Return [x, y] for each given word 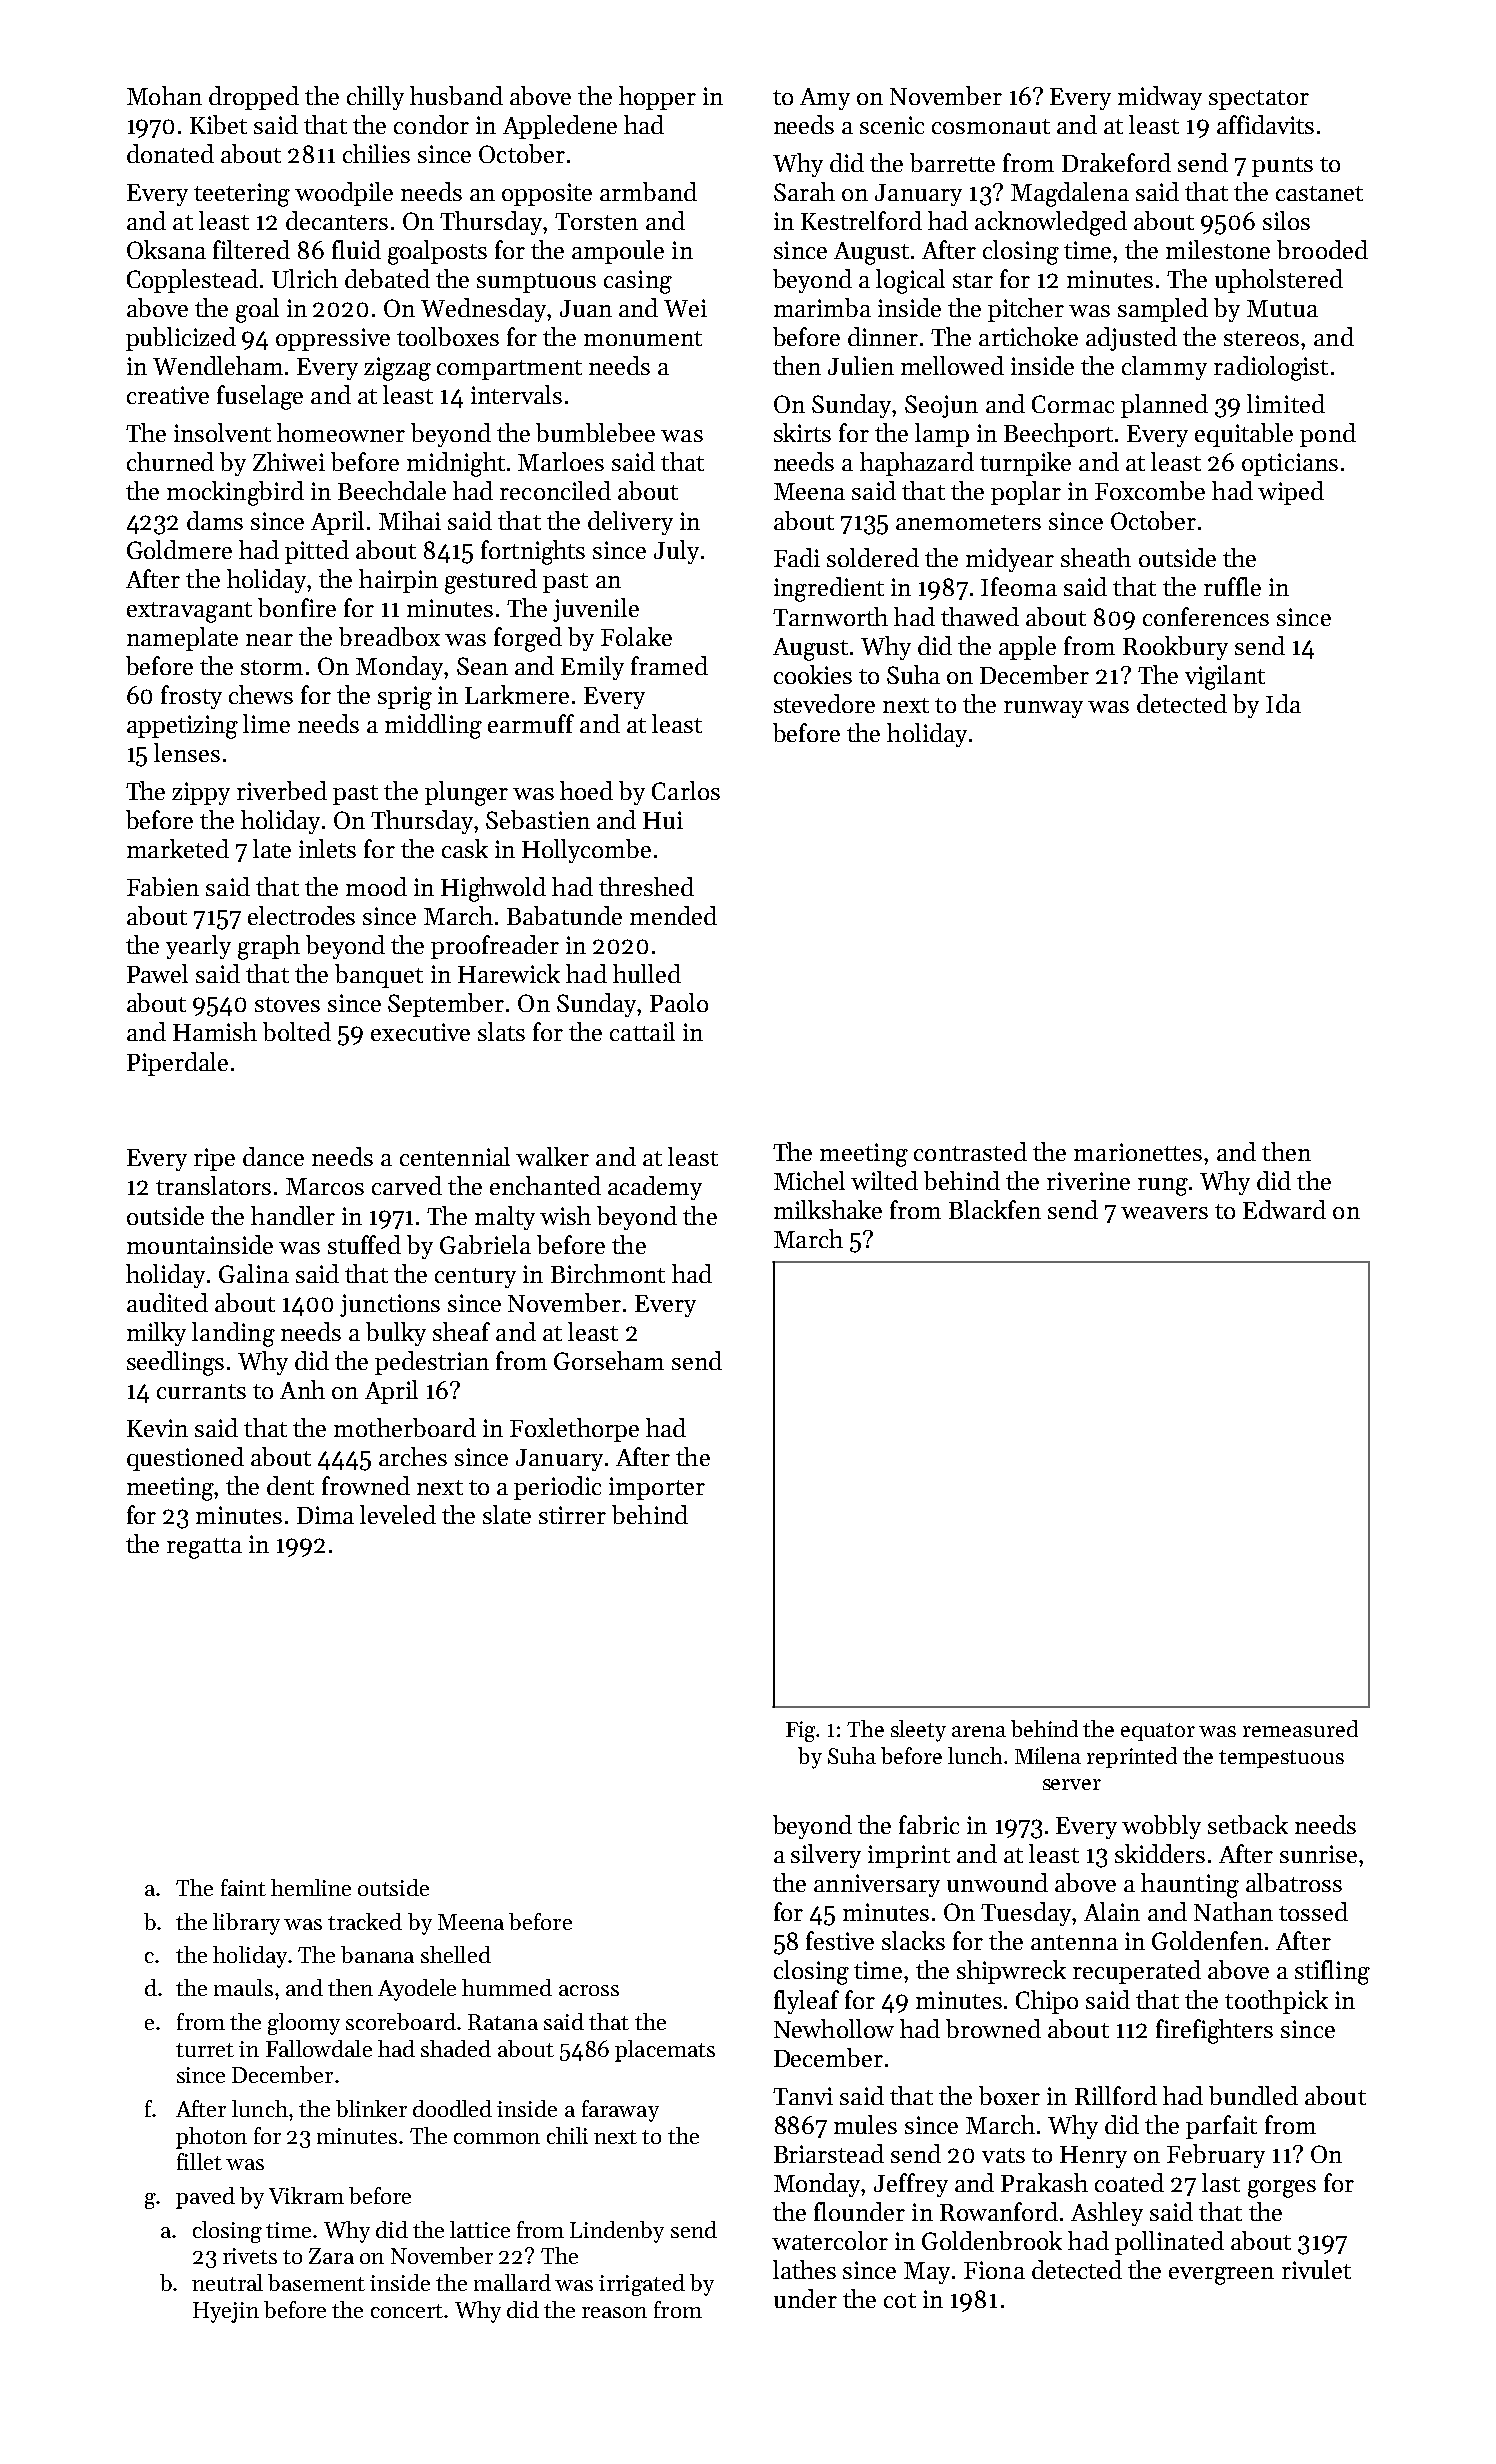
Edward [1284, 1209]
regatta [204, 1548]
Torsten [596, 221]
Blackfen [995, 1209]
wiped [1291, 493]
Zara [331, 2256]
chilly [375, 98]
